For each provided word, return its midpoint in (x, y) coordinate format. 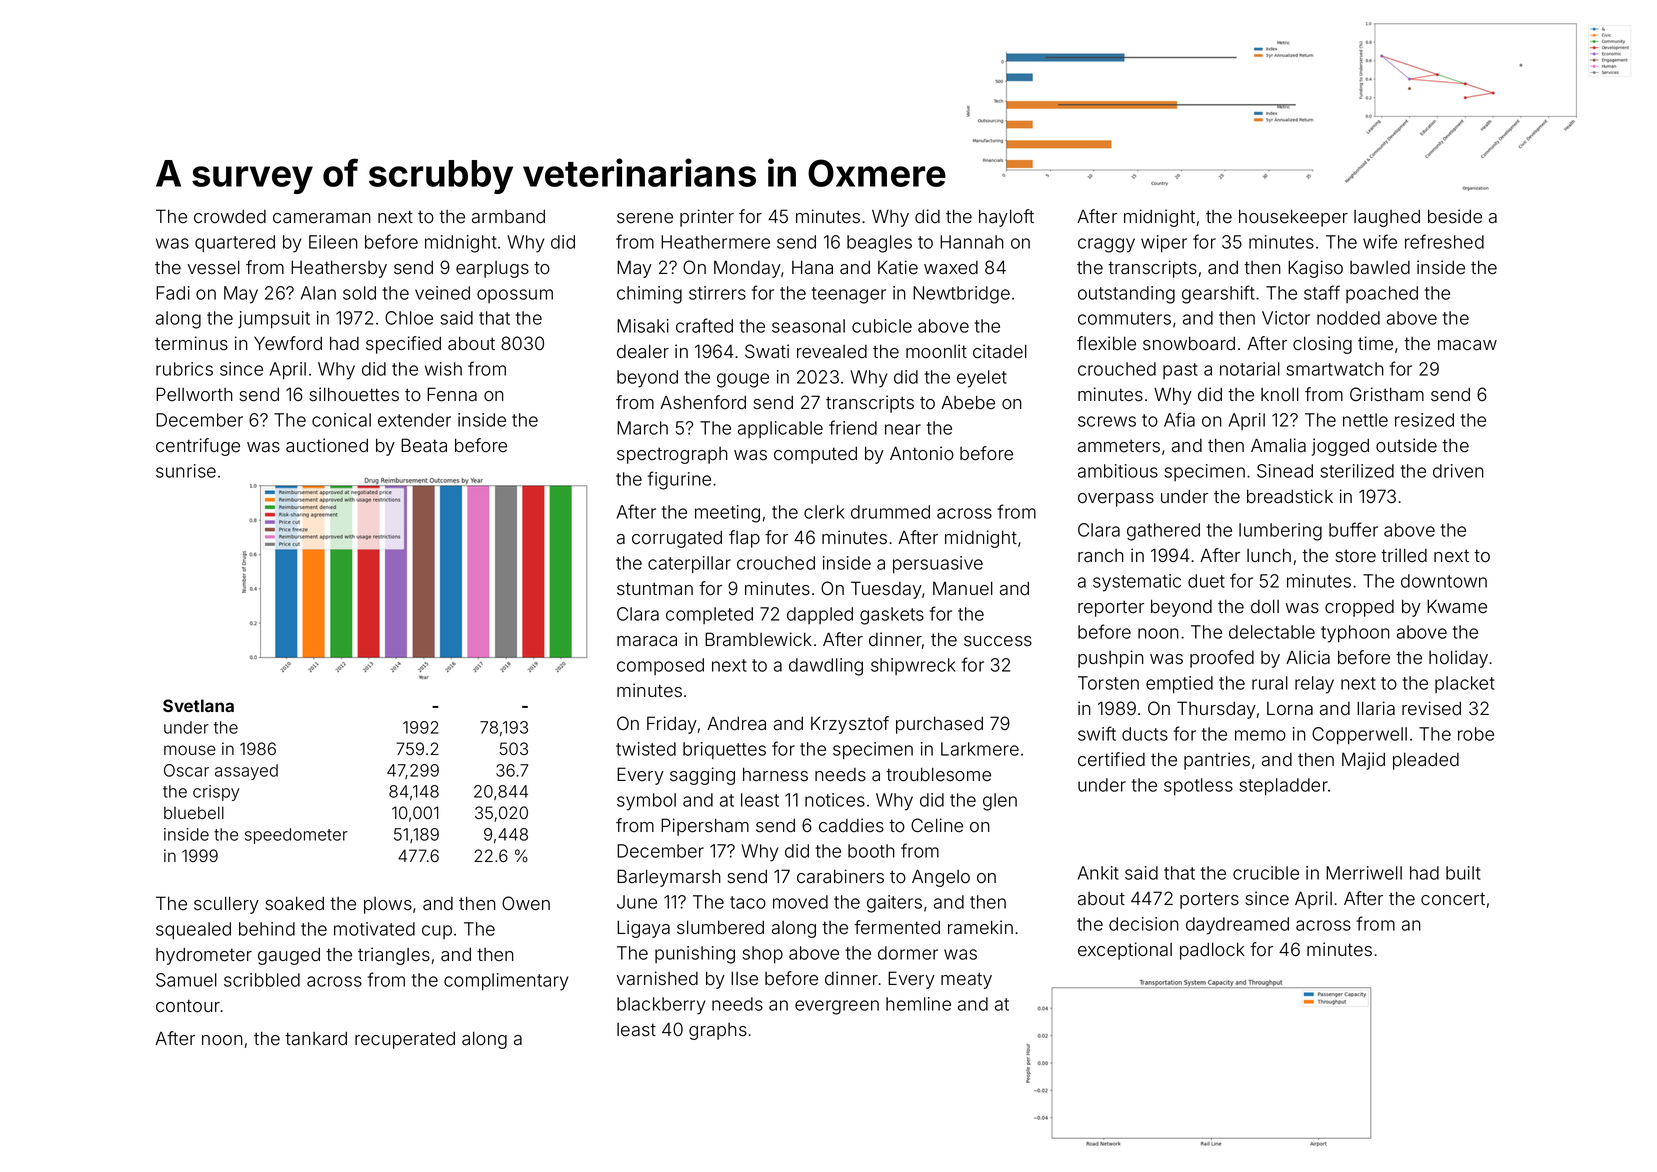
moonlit (936, 351)
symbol (646, 802)
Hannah (972, 242)
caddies (851, 825)
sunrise (186, 471)
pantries (1217, 761)
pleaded (1426, 761)
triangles (394, 956)
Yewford (288, 343)
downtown (1444, 581)
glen (1000, 802)
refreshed (1444, 241)
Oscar (186, 770)
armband (508, 216)
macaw (1467, 345)
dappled (820, 615)
